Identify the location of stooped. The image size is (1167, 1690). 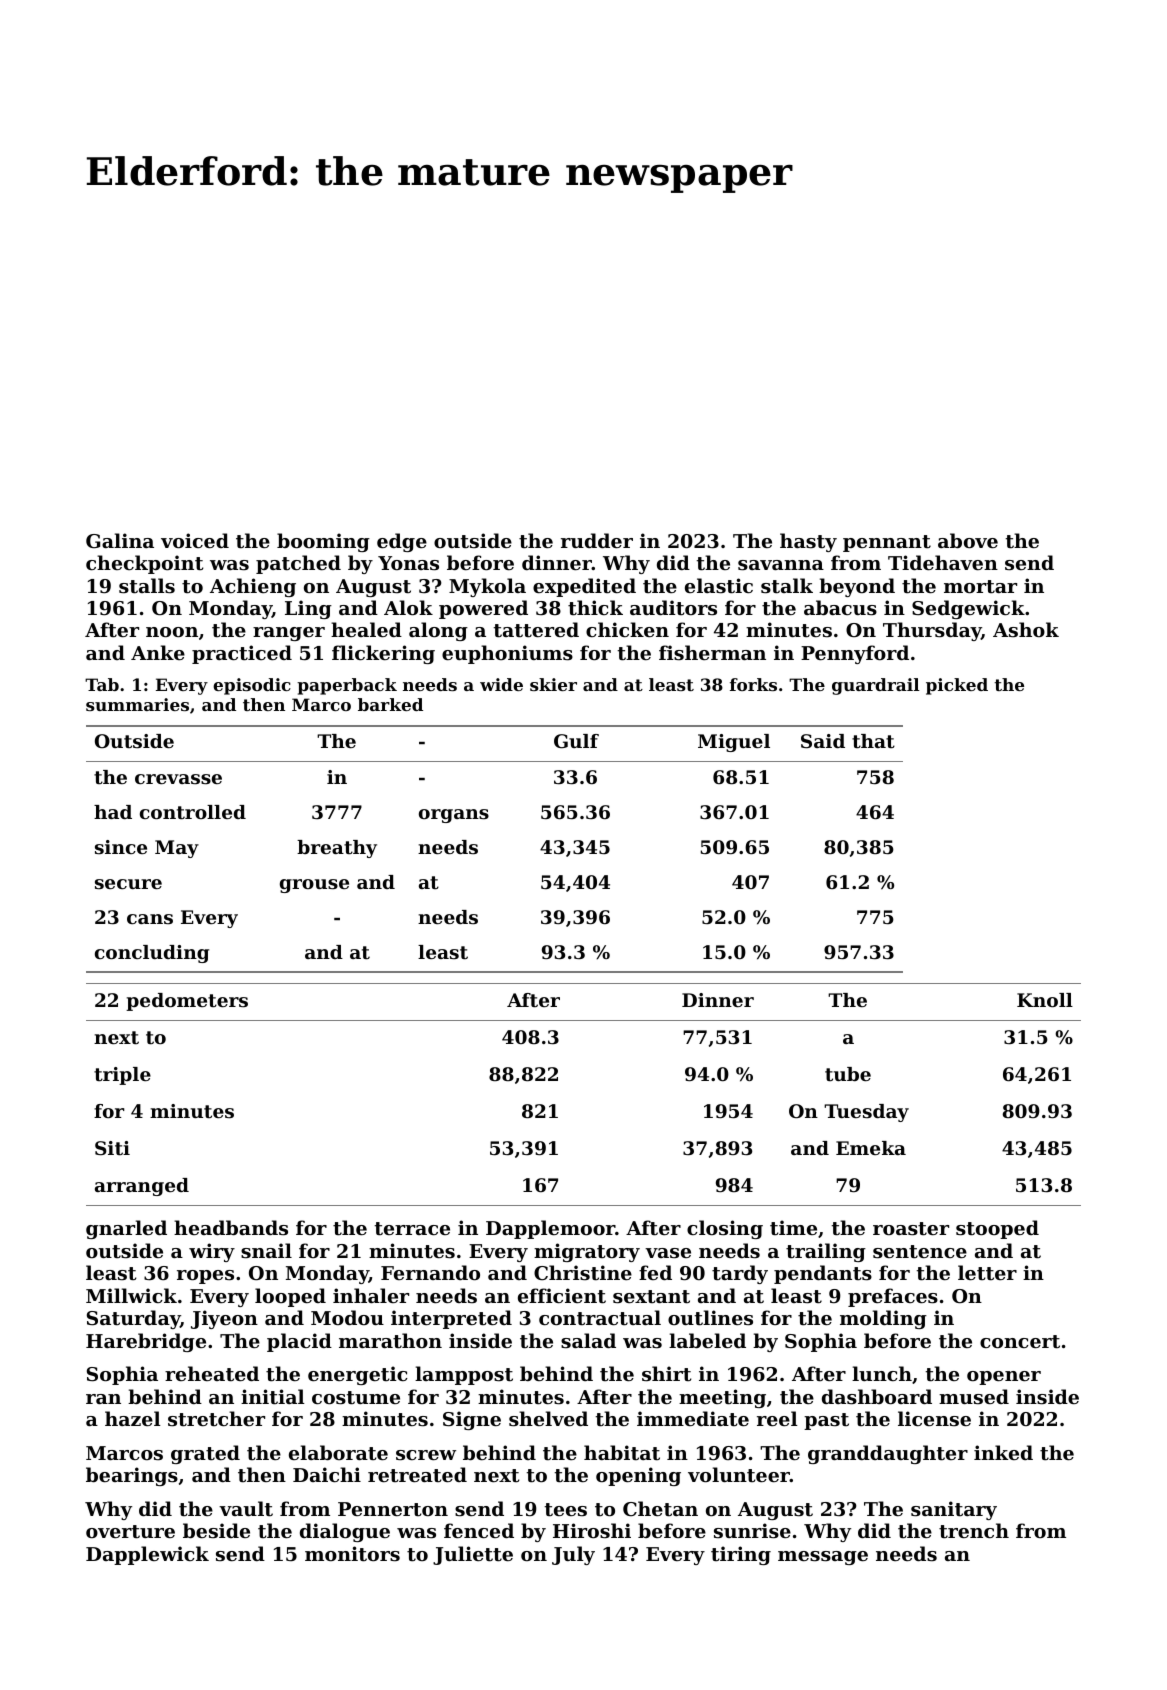
(997, 1229).
